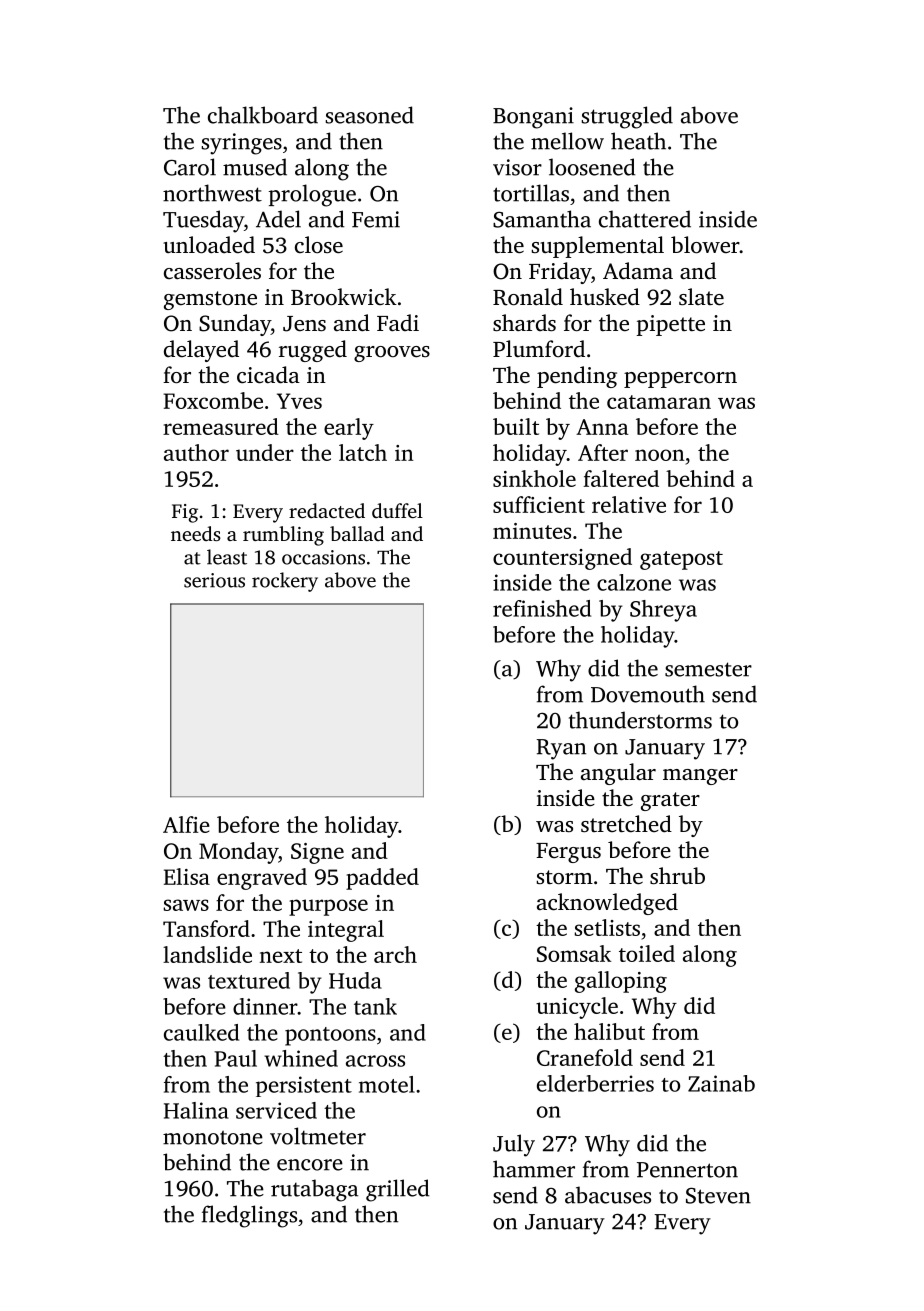 This screenshot has width=924, height=1311. Describe the element at coordinates (268, 375) in the screenshot. I see `cicada` at that location.
